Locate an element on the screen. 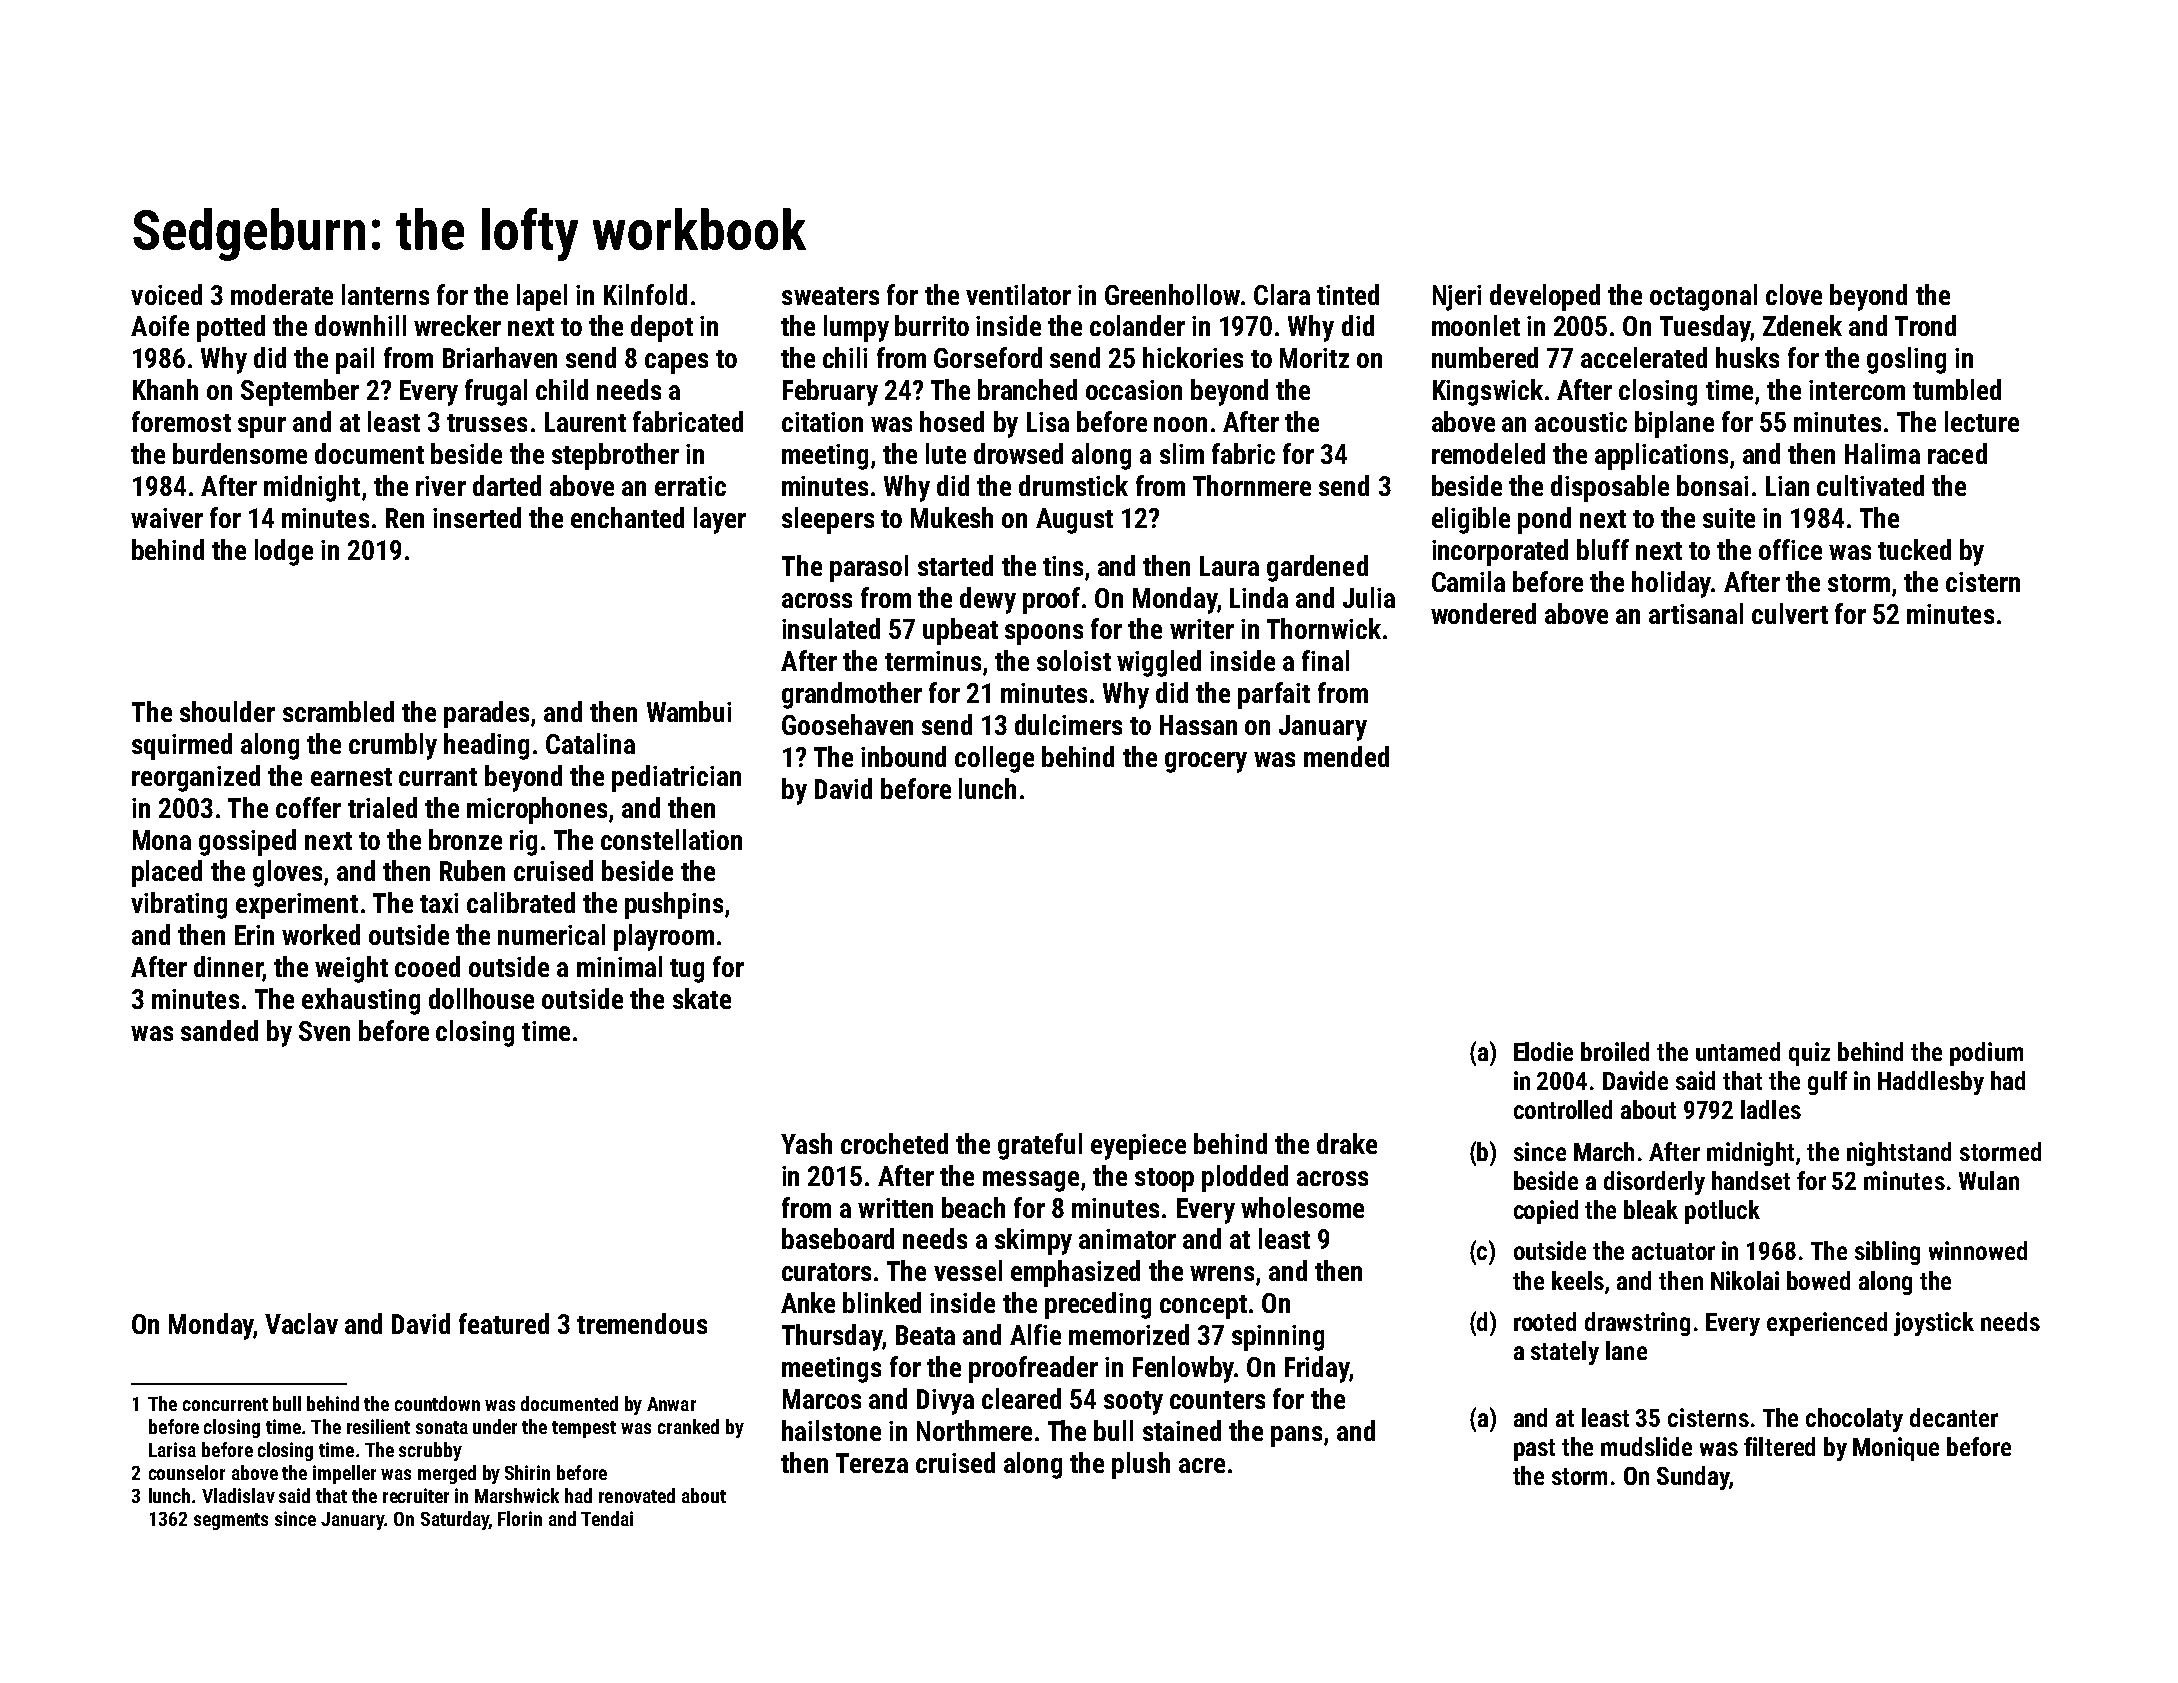  skimpy is located at coordinates (1033, 1241).
